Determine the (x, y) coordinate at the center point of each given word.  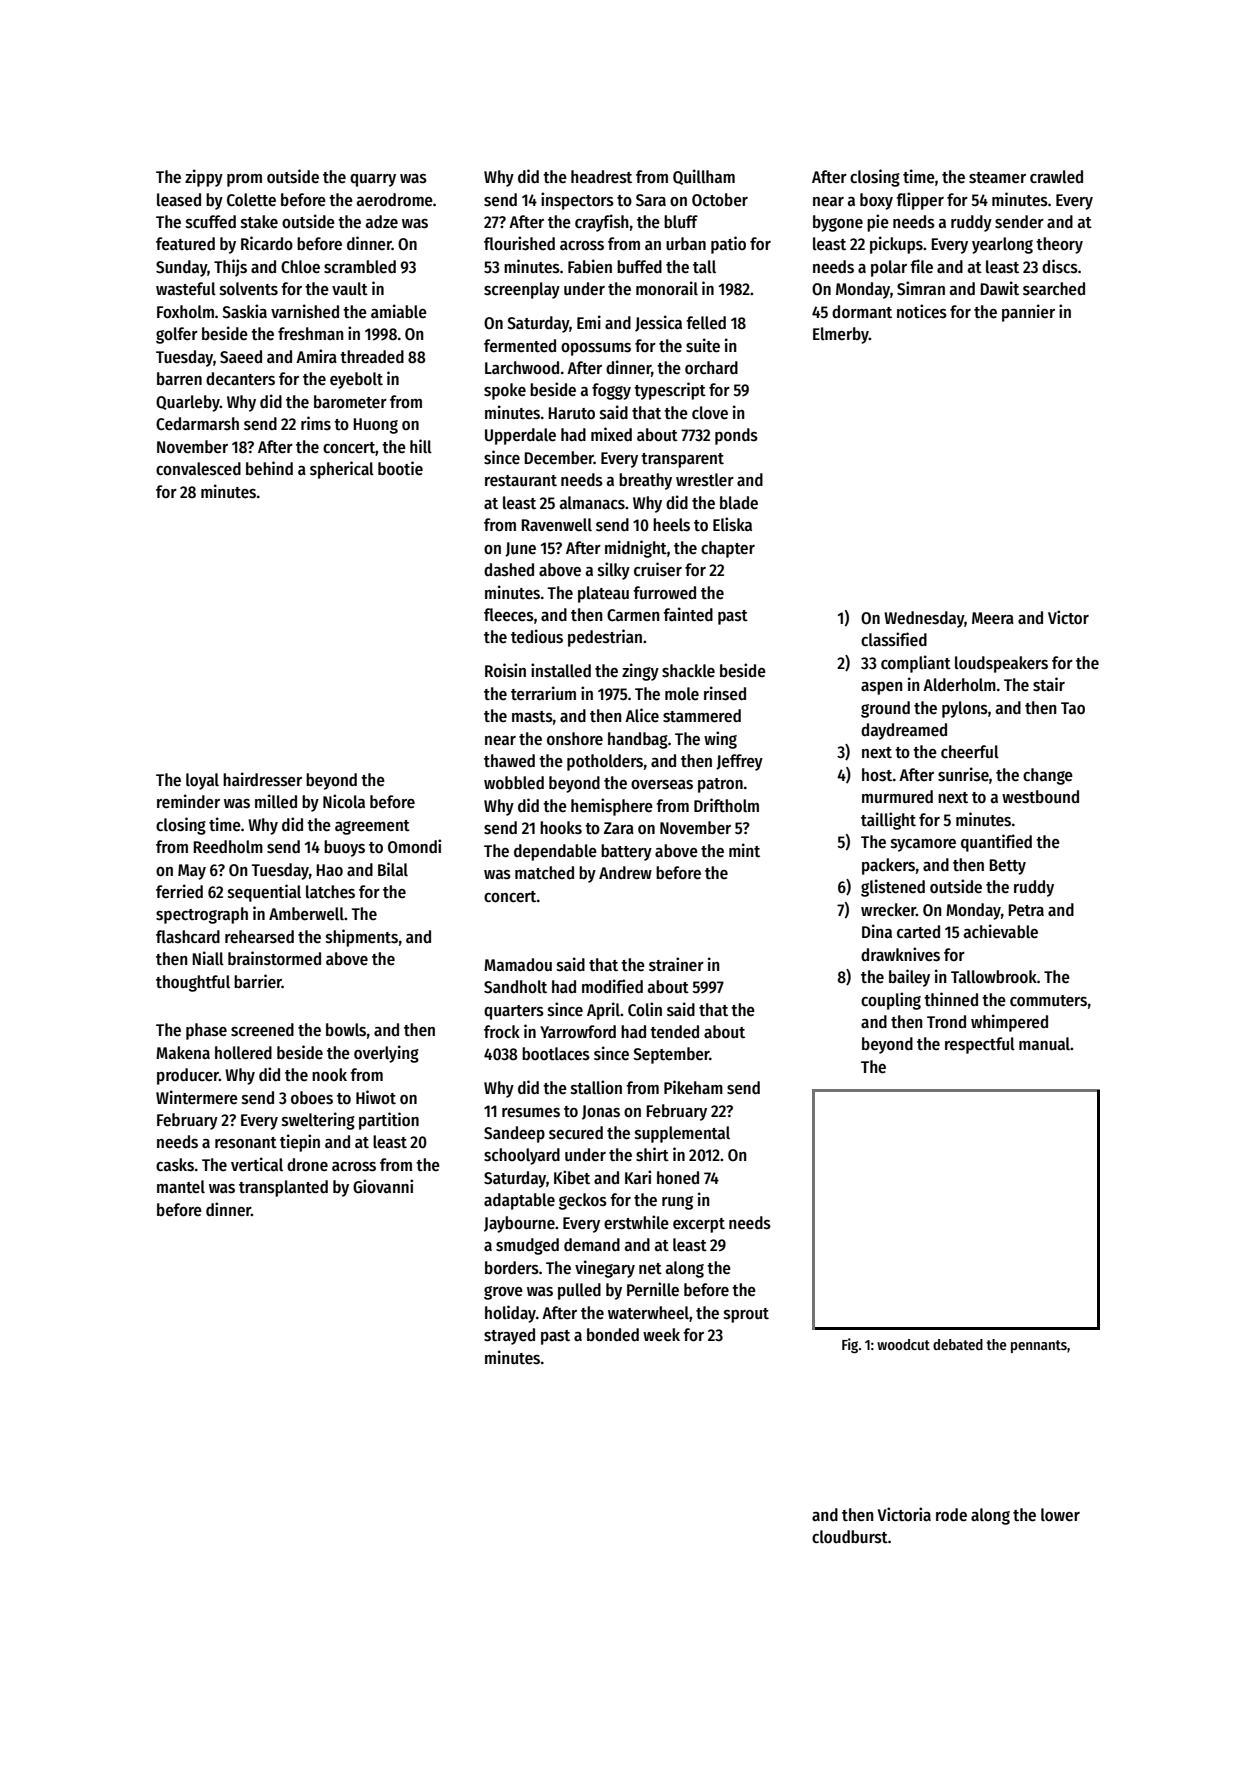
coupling (891, 1001)
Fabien (590, 266)
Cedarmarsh (197, 424)
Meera (993, 618)
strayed (509, 1336)
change (1048, 776)
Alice (642, 715)
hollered (243, 1053)
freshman (311, 334)
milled (276, 801)
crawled (1056, 177)
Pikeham (693, 1087)
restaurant (521, 481)
